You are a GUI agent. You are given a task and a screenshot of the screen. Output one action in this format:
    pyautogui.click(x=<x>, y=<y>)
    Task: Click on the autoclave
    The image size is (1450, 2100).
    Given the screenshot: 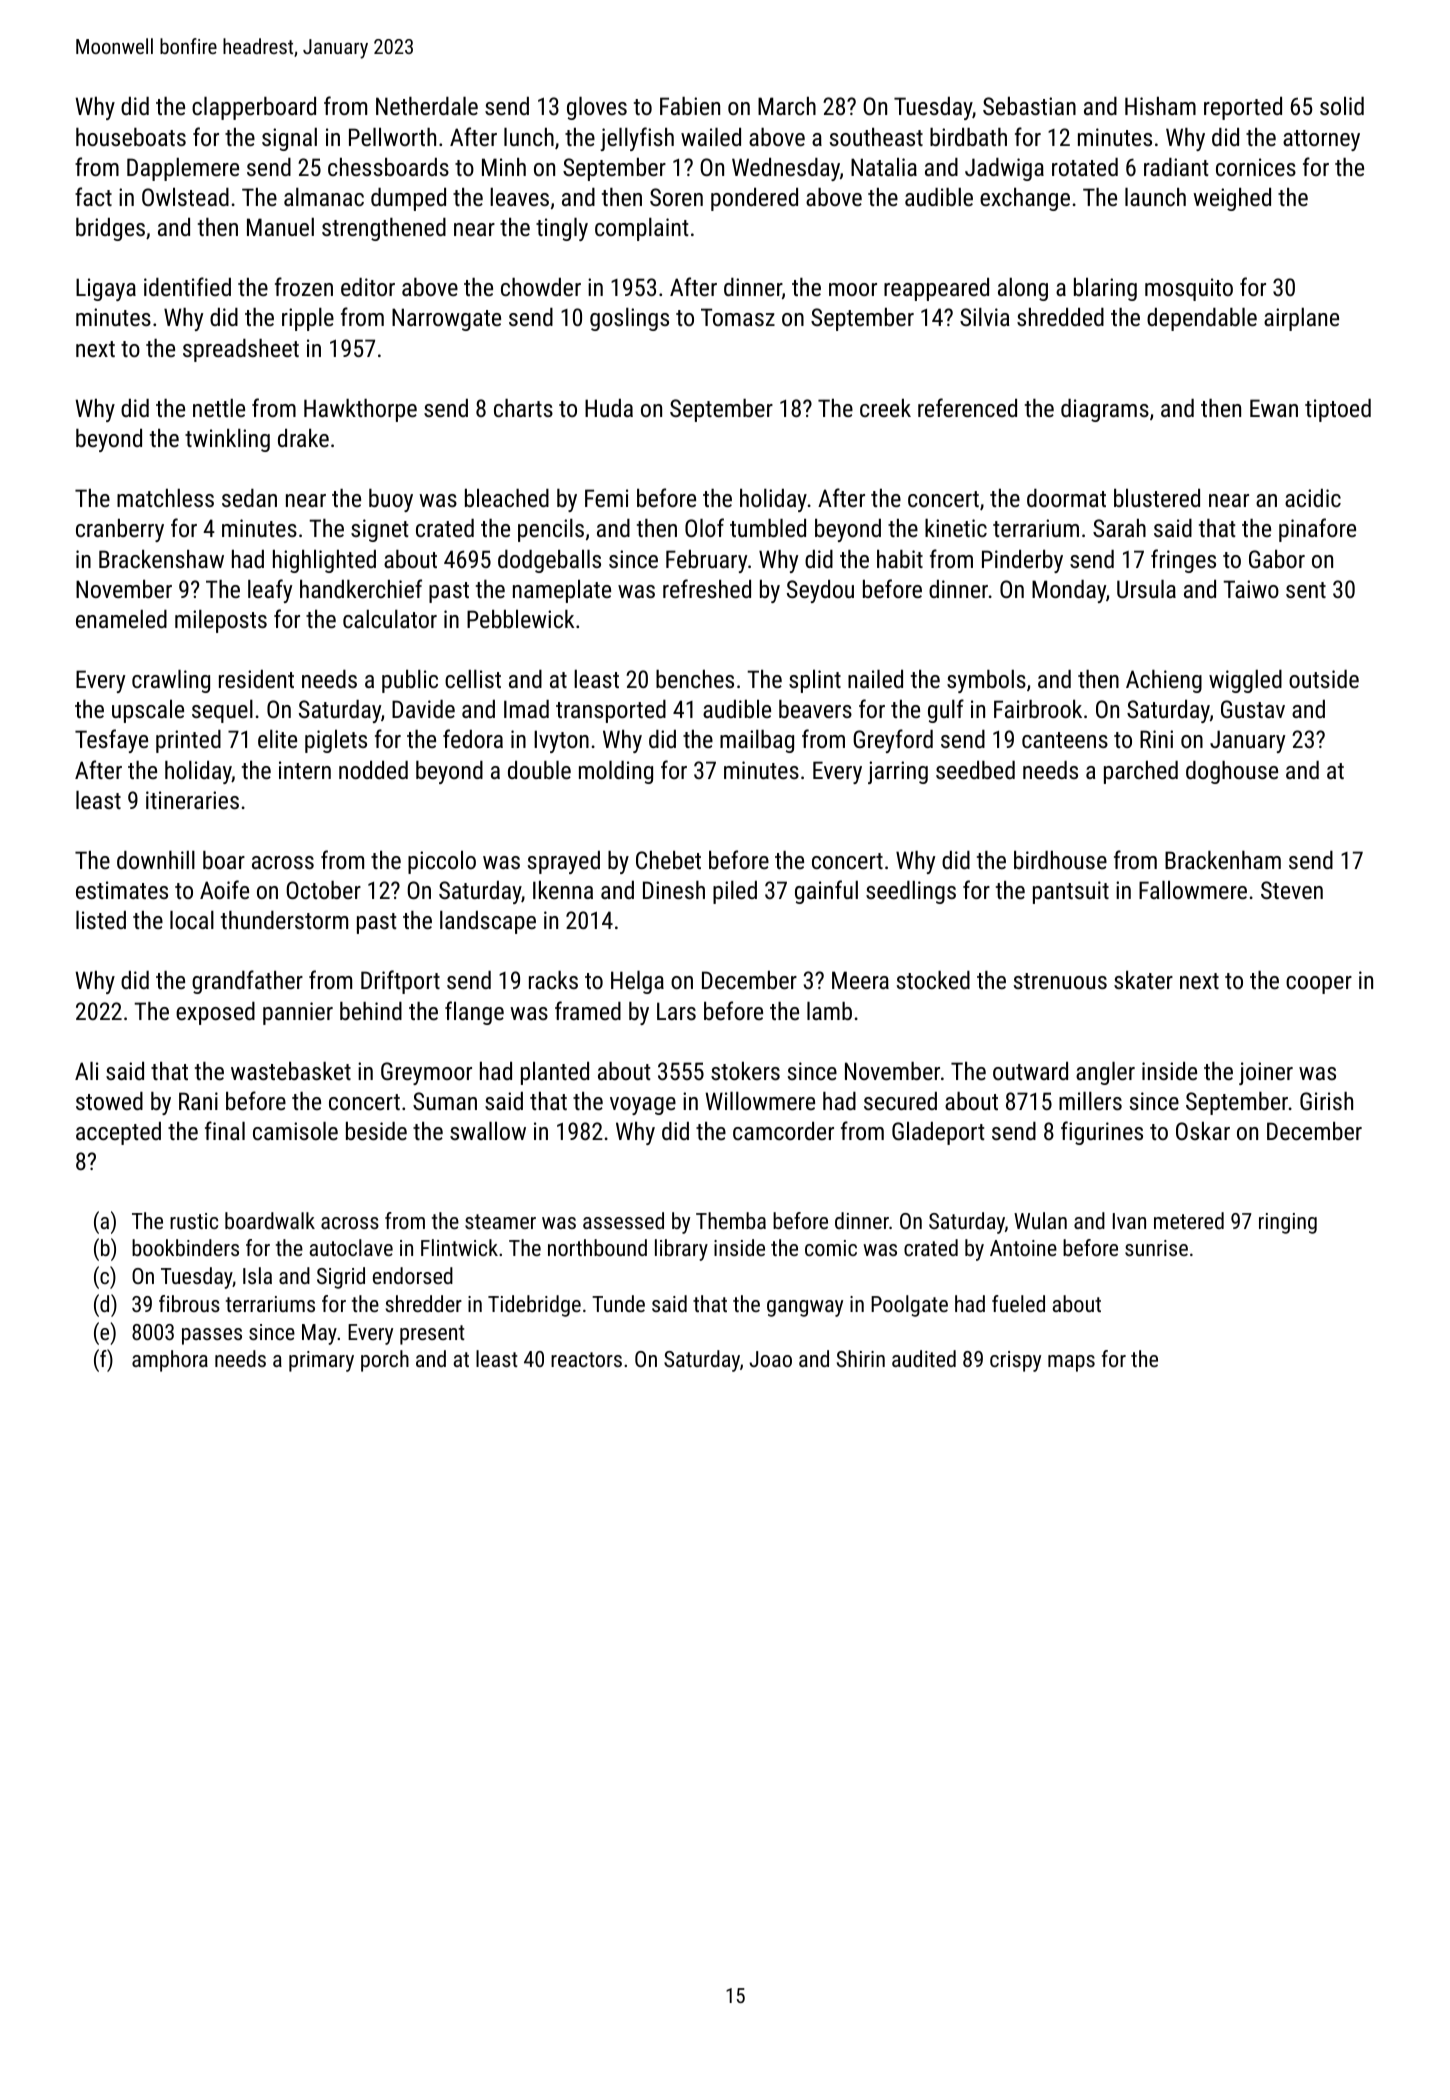 What is the action you would take?
    pyautogui.click(x=351, y=1247)
